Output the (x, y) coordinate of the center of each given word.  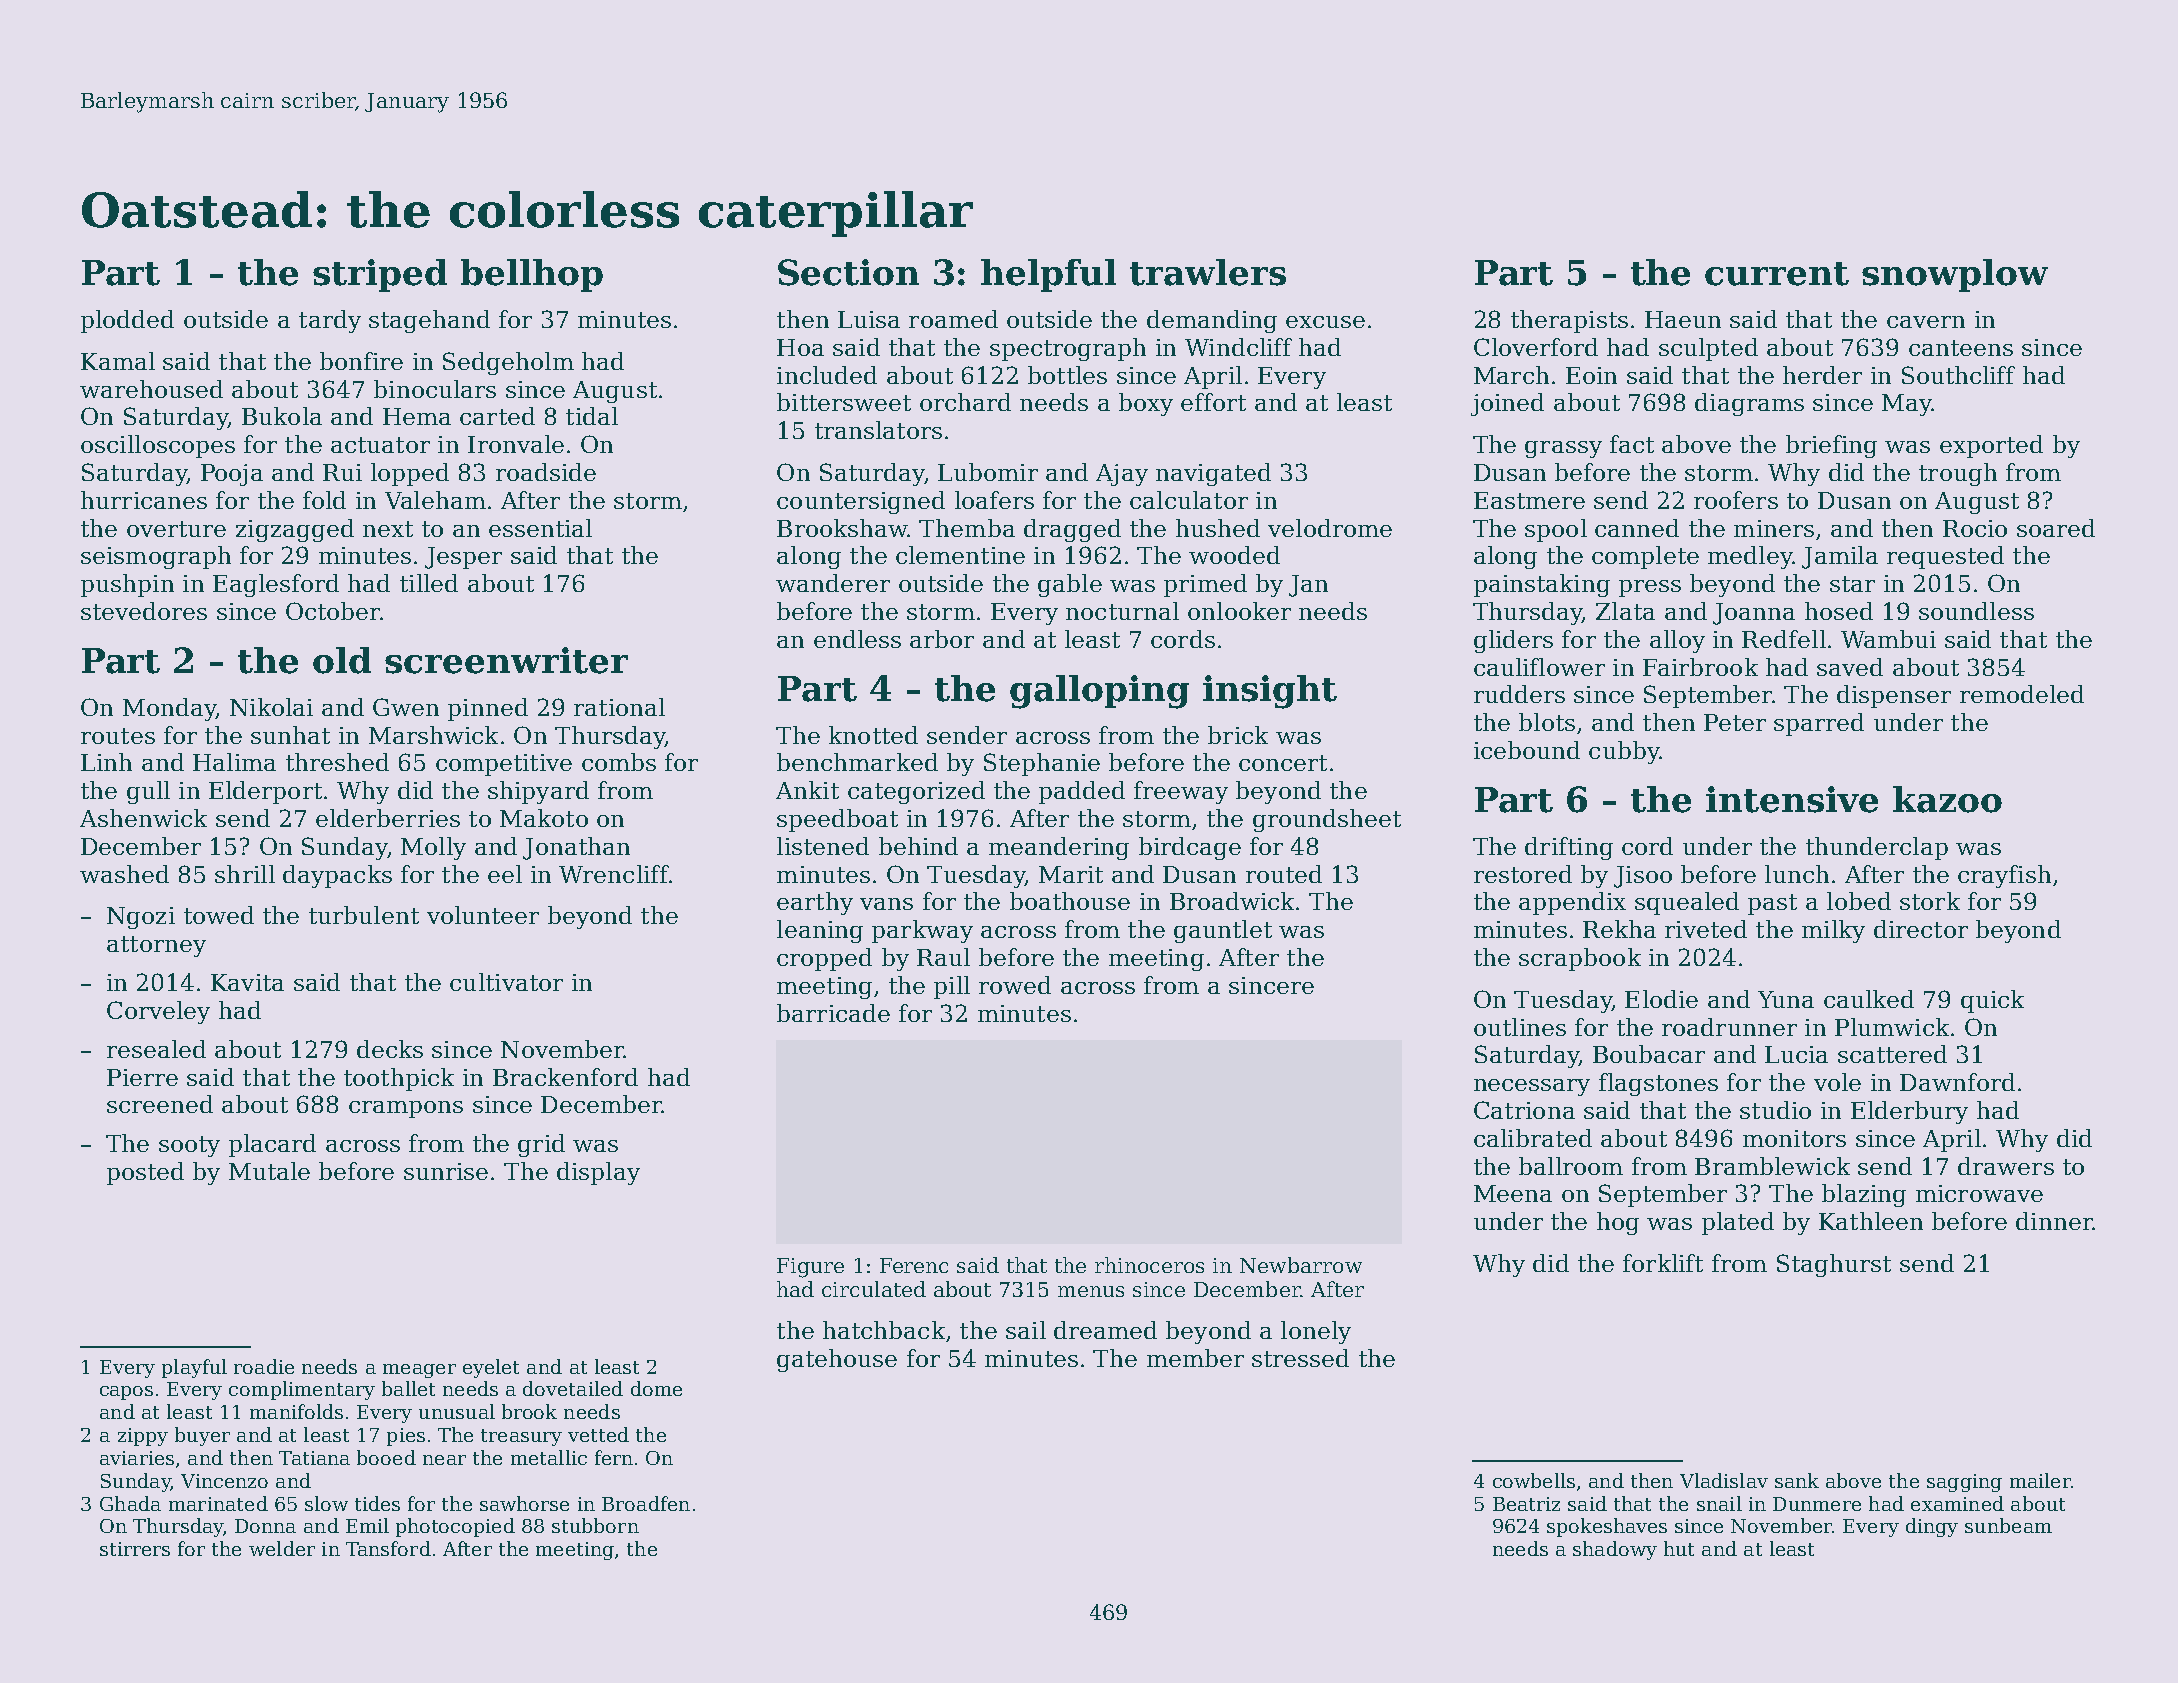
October (333, 611)
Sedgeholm (508, 363)
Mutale (269, 1171)
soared (2056, 528)
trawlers (1208, 272)
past (1772, 904)
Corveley (158, 1012)
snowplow (1955, 275)
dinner (2054, 1221)
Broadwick (1232, 901)
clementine (960, 555)
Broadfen (646, 1503)
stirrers (135, 1549)
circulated (874, 1289)
